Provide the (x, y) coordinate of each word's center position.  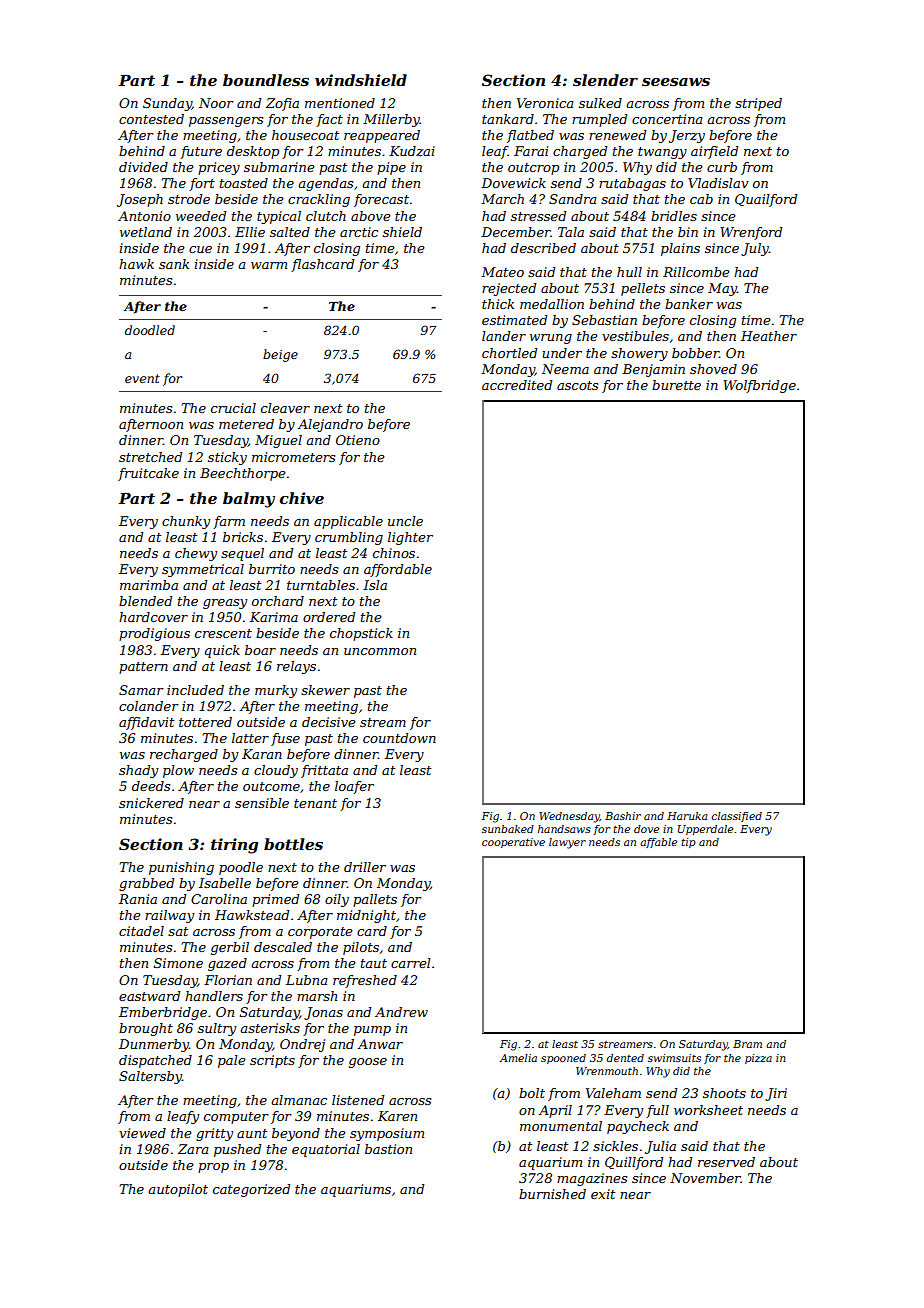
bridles (674, 216)
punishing (181, 868)
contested (151, 119)
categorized (251, 1190)
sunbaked (508, 829)
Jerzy (687, 136)
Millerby (391, 120)
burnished (552, 1194)
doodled (150, 330)
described (543, 248)
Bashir (623, 816)
